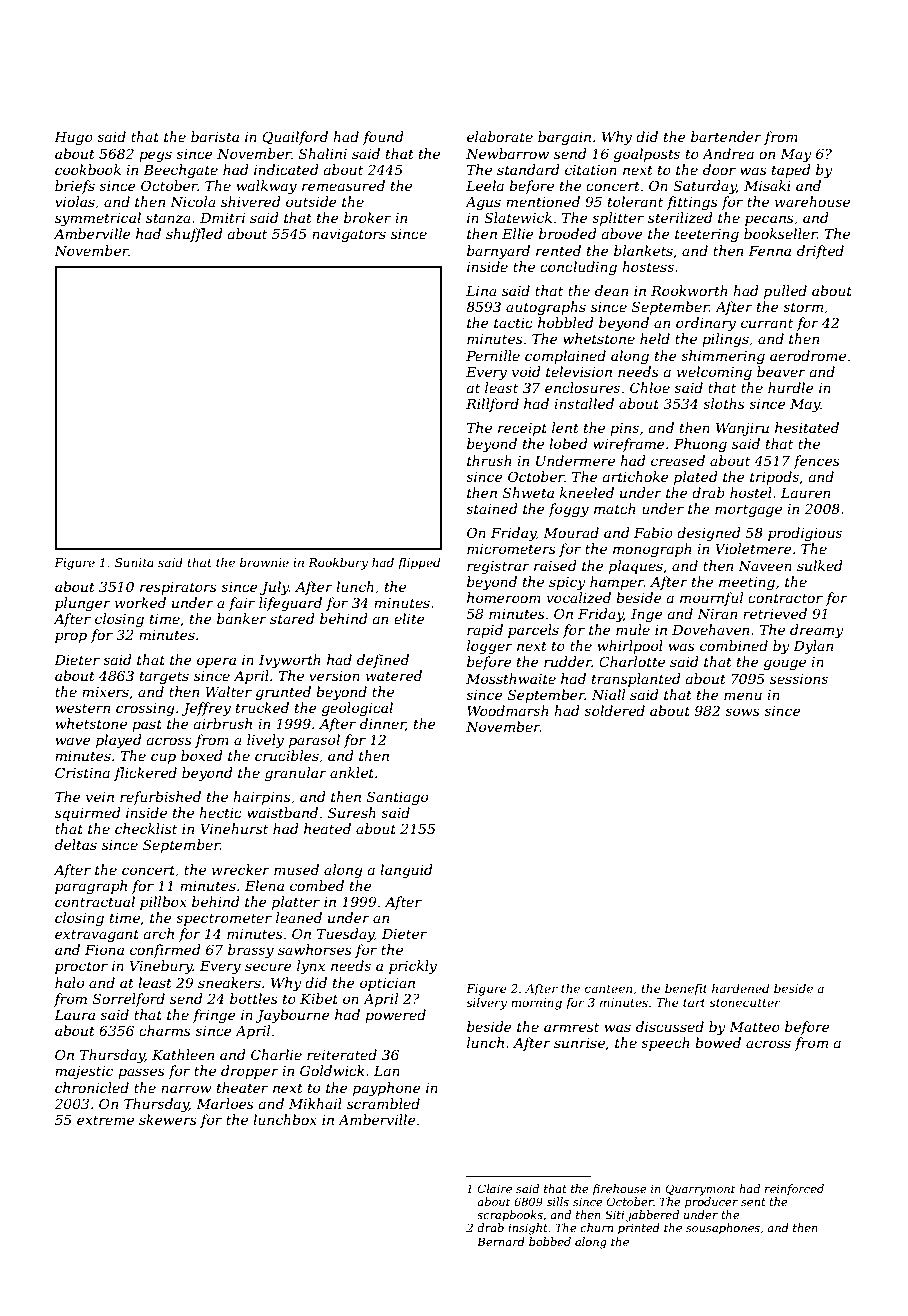 The height and width of the screenshot is (1316, 908). What do you see at coordinates (409, 618) in the screenshot?
I see `elite` at bounding box center [409, 618].
